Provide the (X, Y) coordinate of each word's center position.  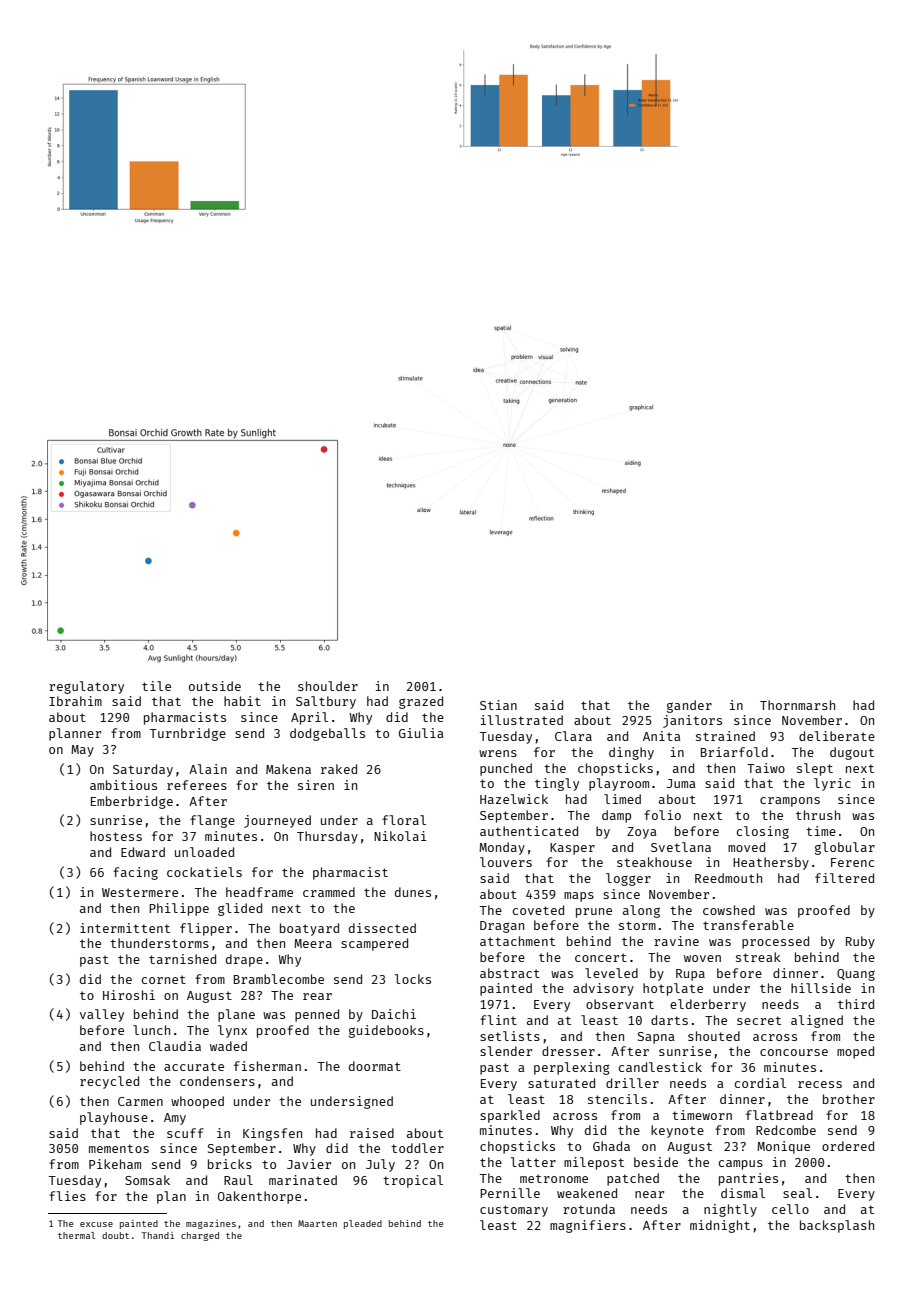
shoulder (328, 686)
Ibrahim (75, 701)
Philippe (179, 909)
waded (228, 1046)
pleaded (363, 1224)
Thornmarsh (797, 705)
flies (67, 1196)
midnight (720, 1226)
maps (579, 897)
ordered (848, 1146)
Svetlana (681, 847)
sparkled (510, 1116)
